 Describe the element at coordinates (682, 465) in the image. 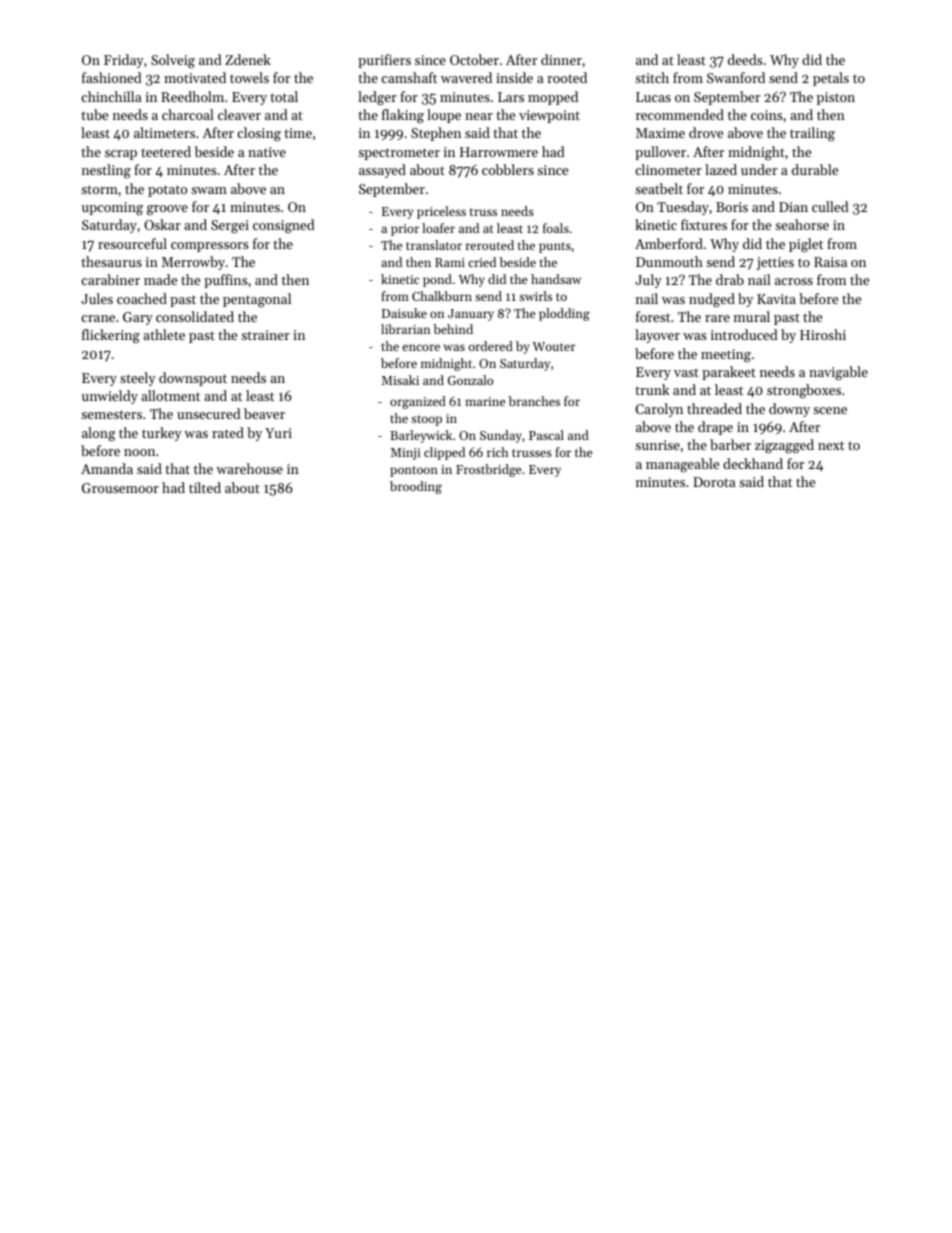

I see `manageable` at that location.
